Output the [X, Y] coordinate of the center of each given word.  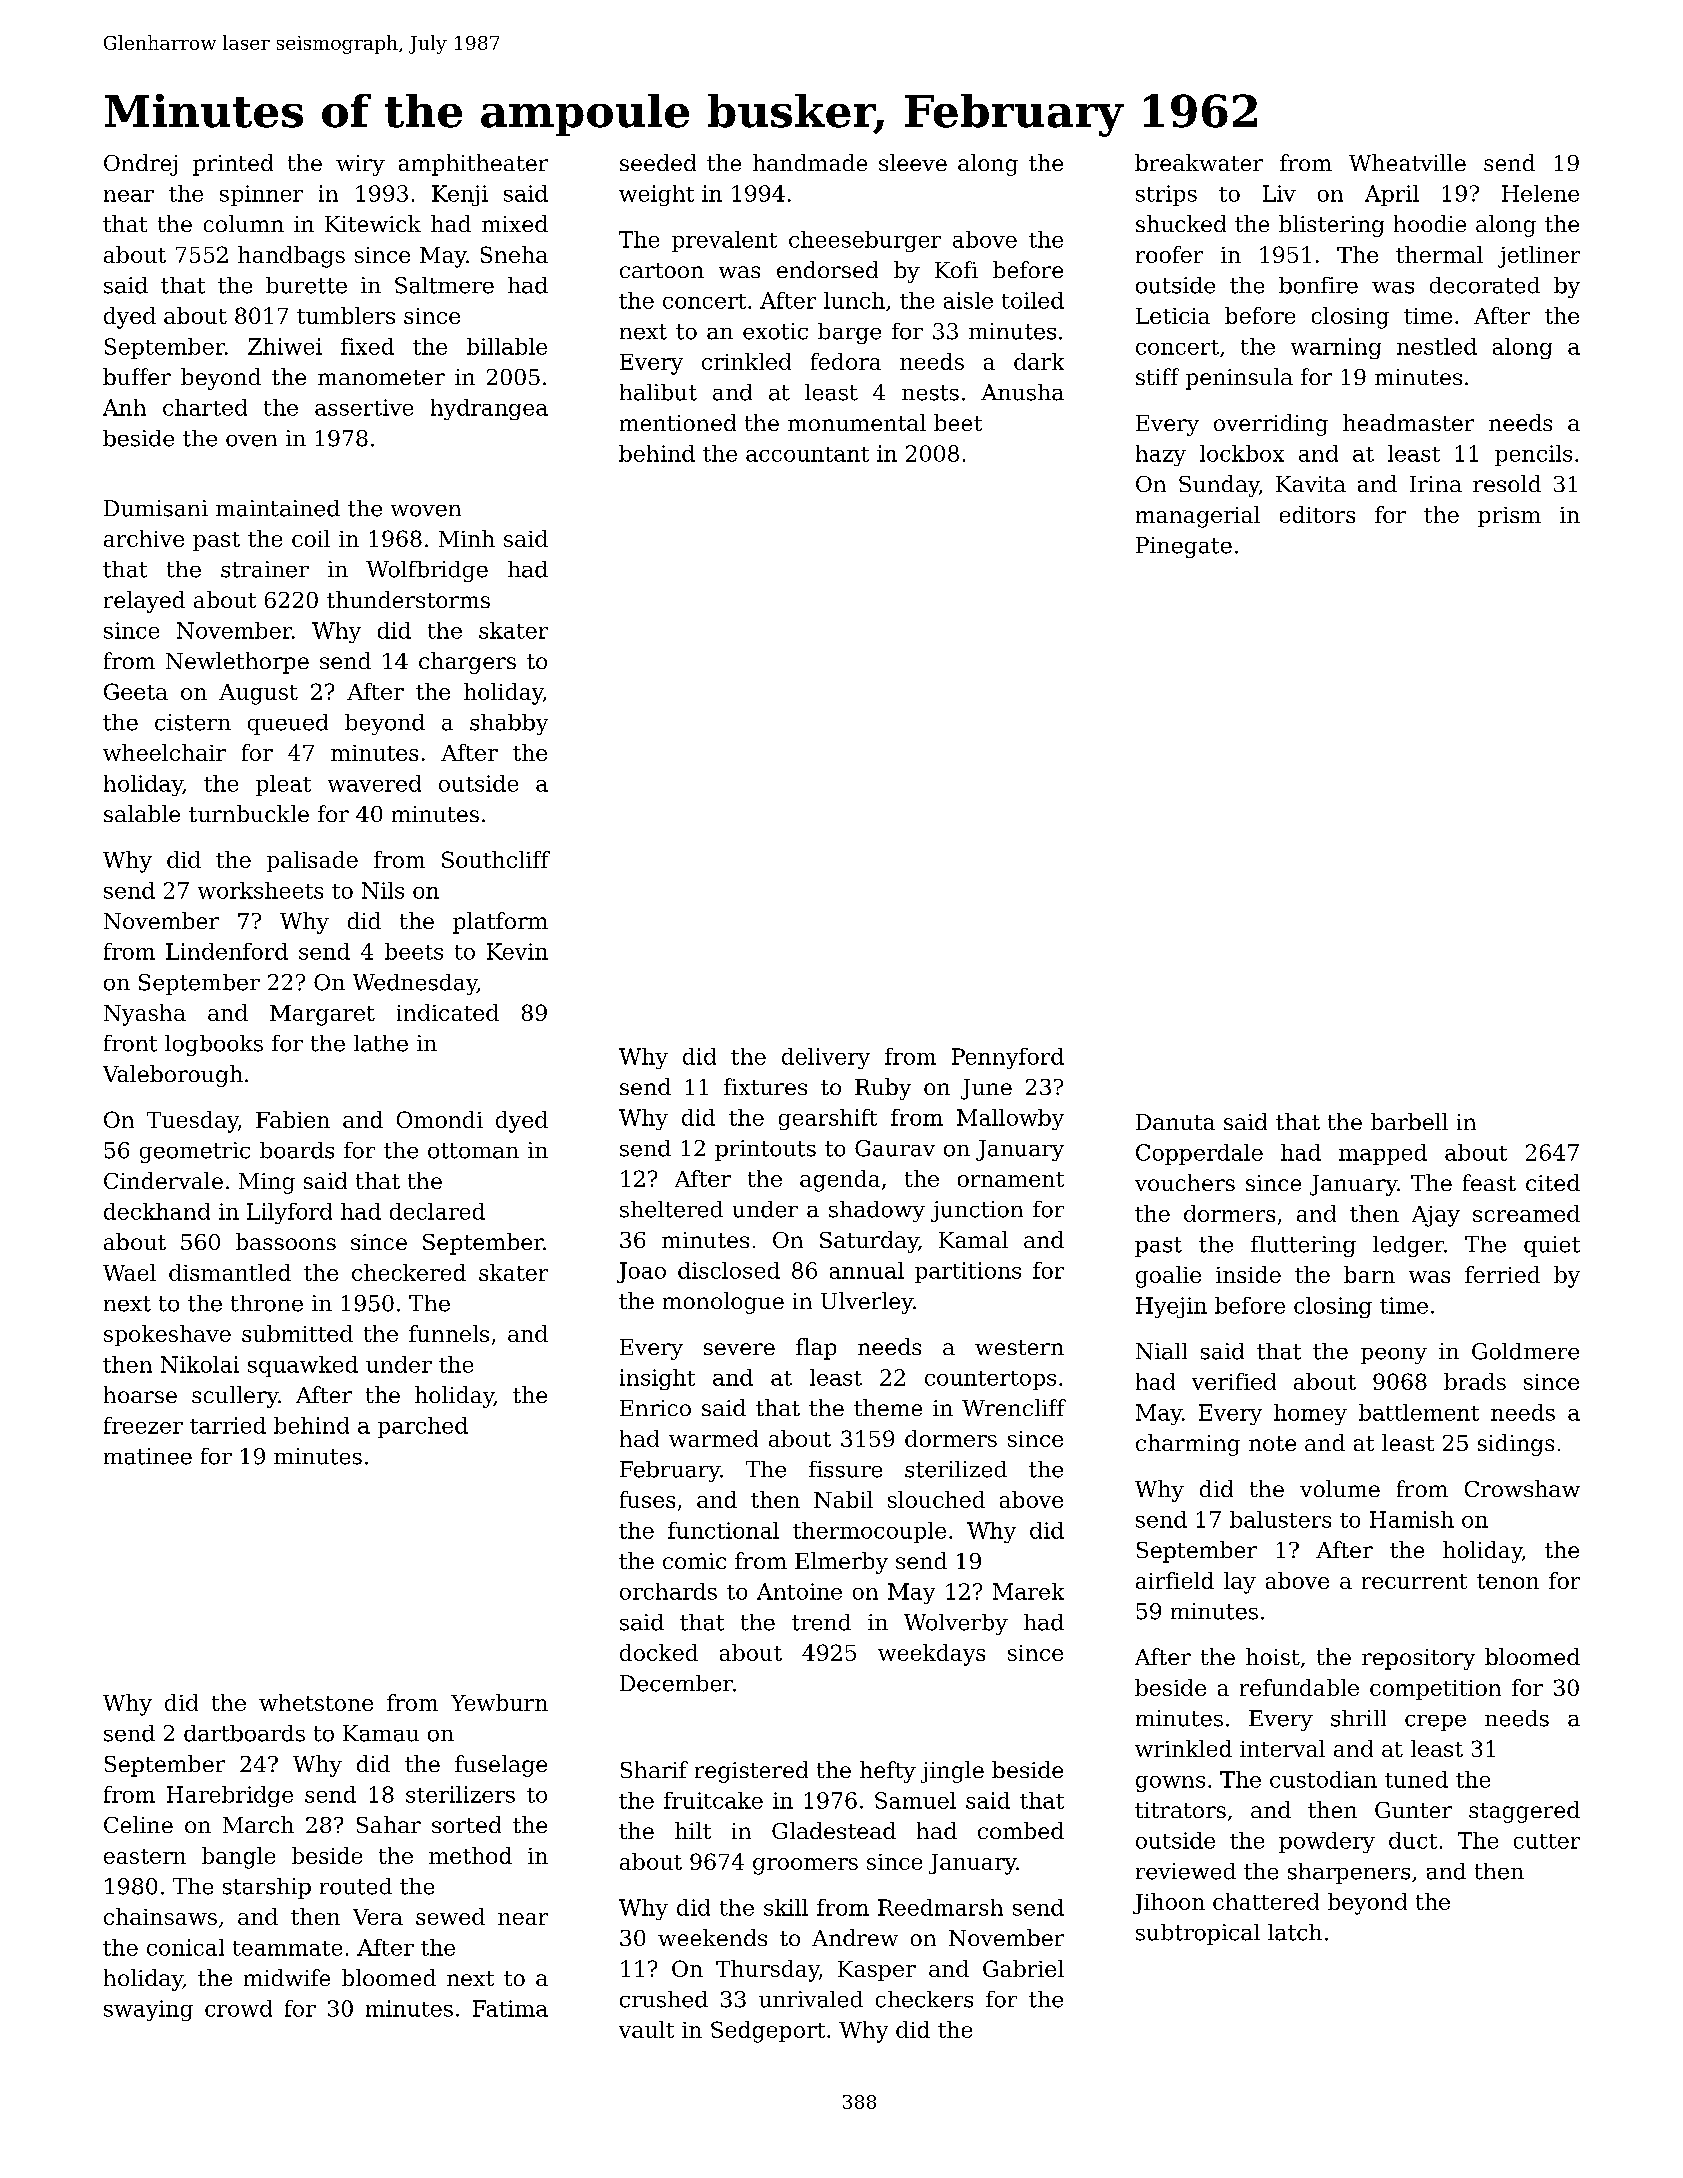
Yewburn [499, 1702]
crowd [238, 2008]
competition [1435, 1690]
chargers [467, 663]
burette [306, 285]
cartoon [662, 270]
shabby [509, 724]
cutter [1547, 1841]
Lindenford [227, 951]
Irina [1436, 484]
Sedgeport [768, 2032]
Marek [1028, 1591]
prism [1509, 517]
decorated [1485, 285]
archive [144, 538]
